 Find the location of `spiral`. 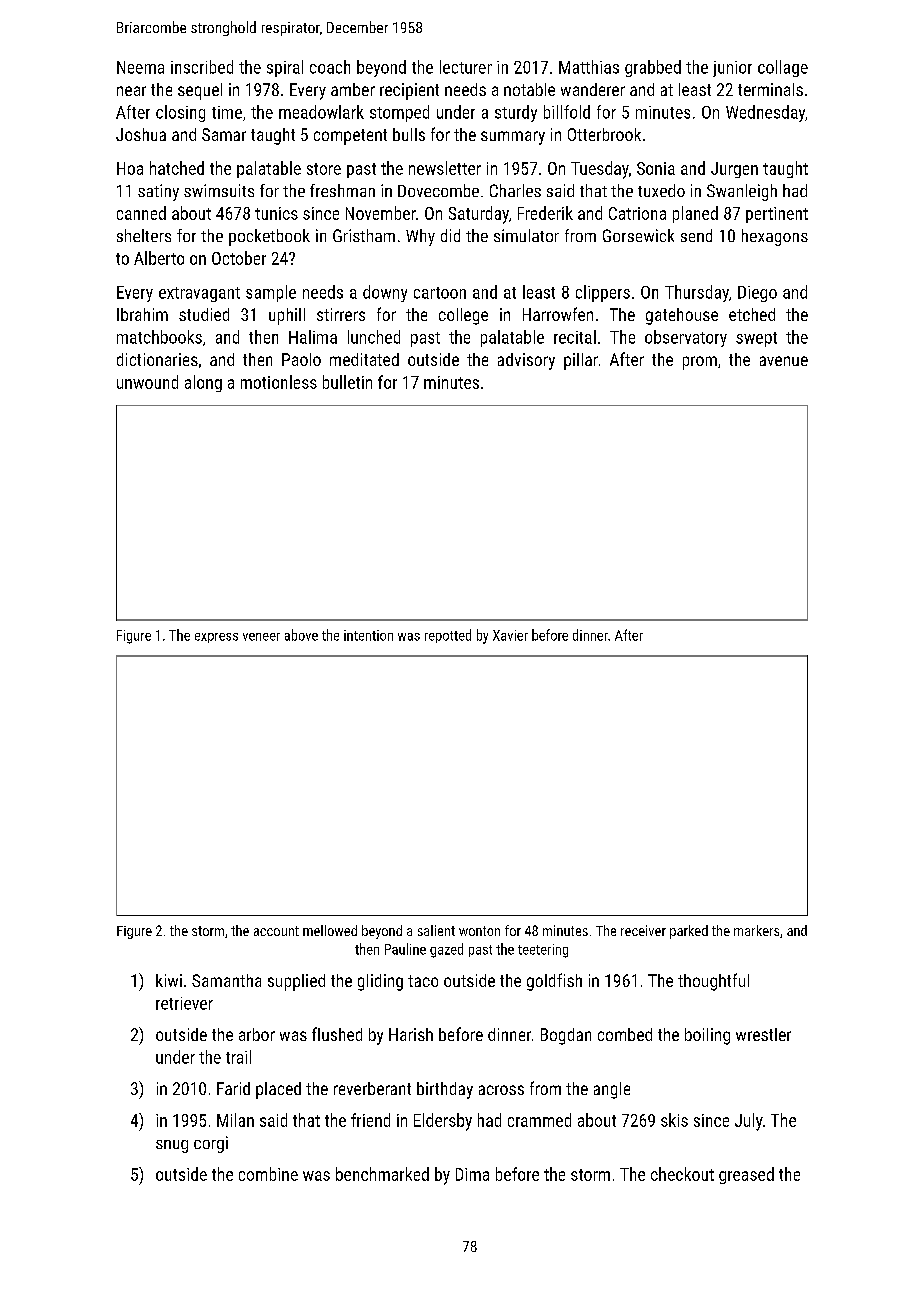

spiral is located at coordinates (285, 68).
